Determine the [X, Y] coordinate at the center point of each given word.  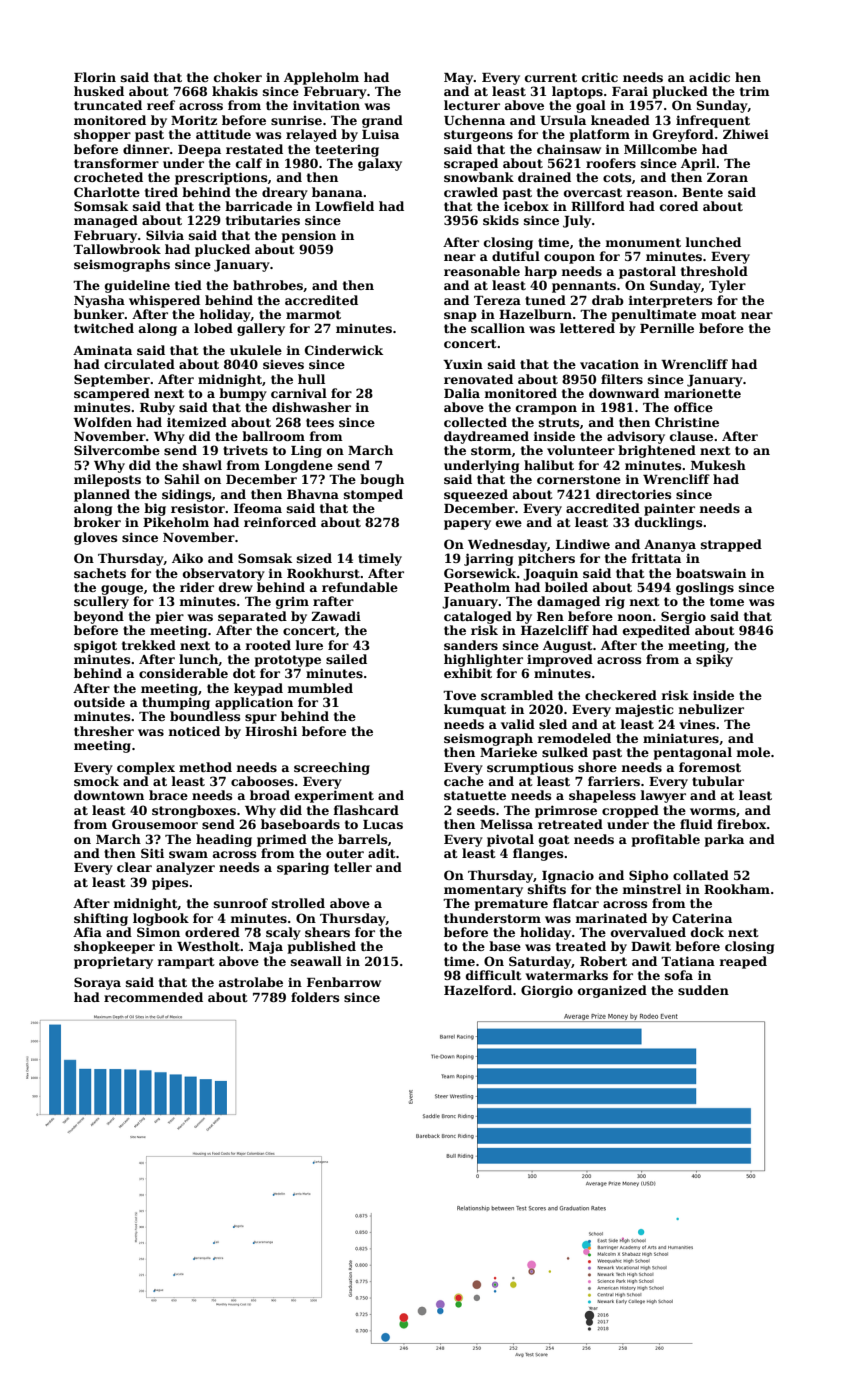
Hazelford [478, 990]
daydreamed [486, 437]
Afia [87, 932]
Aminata [102, 350]
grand [382, 121]
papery [467, 525]
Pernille [667, 328]
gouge [122, 590]
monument [643, 242]
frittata [656, 558]
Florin [95, 77]
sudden [703, 990]
